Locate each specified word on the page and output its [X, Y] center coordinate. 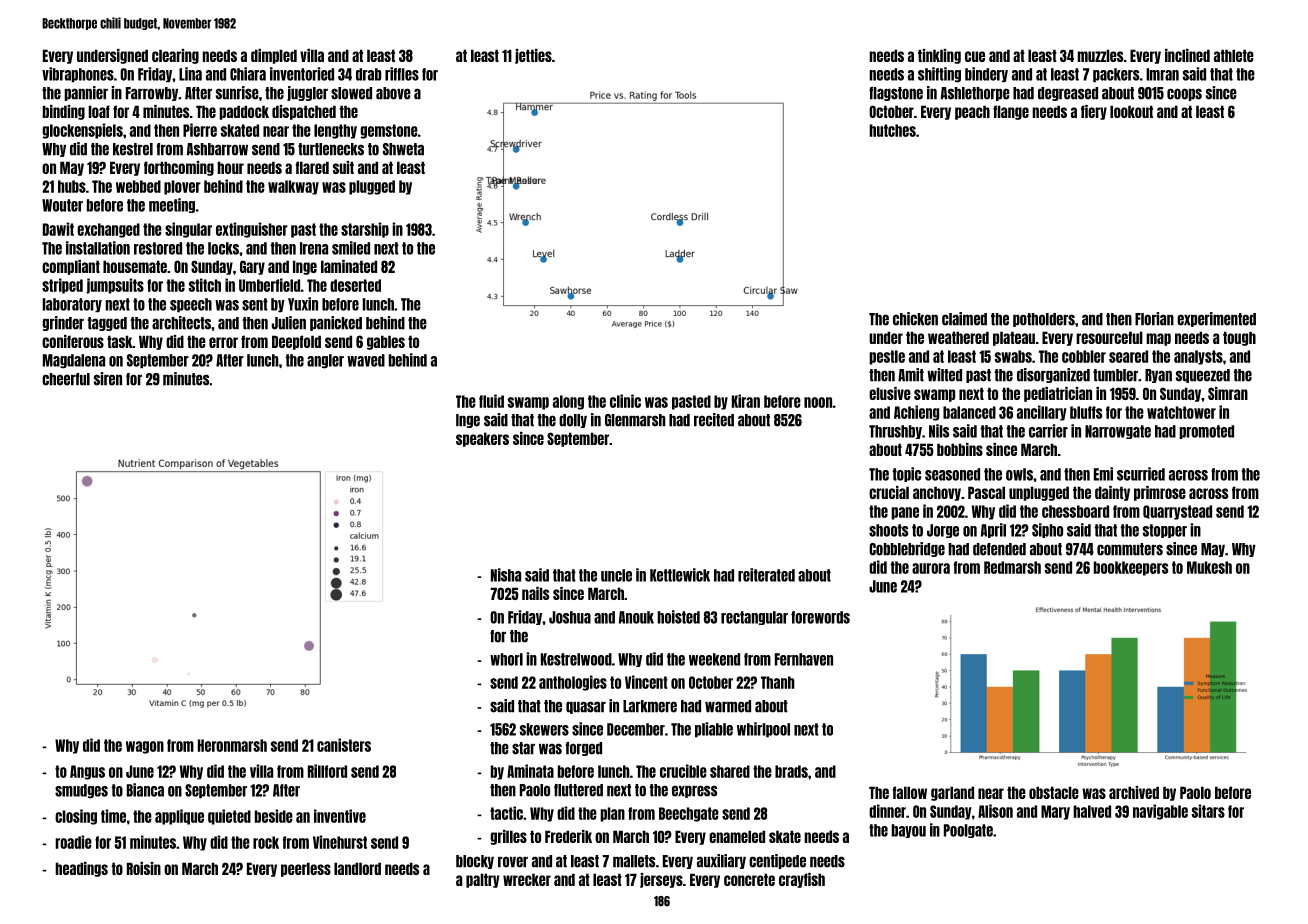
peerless [306, 869]
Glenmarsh [635, 420]
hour [230, 167]
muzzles [1100, 55]
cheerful [66, 379]
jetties [533, 56]
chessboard [1075, 511]
